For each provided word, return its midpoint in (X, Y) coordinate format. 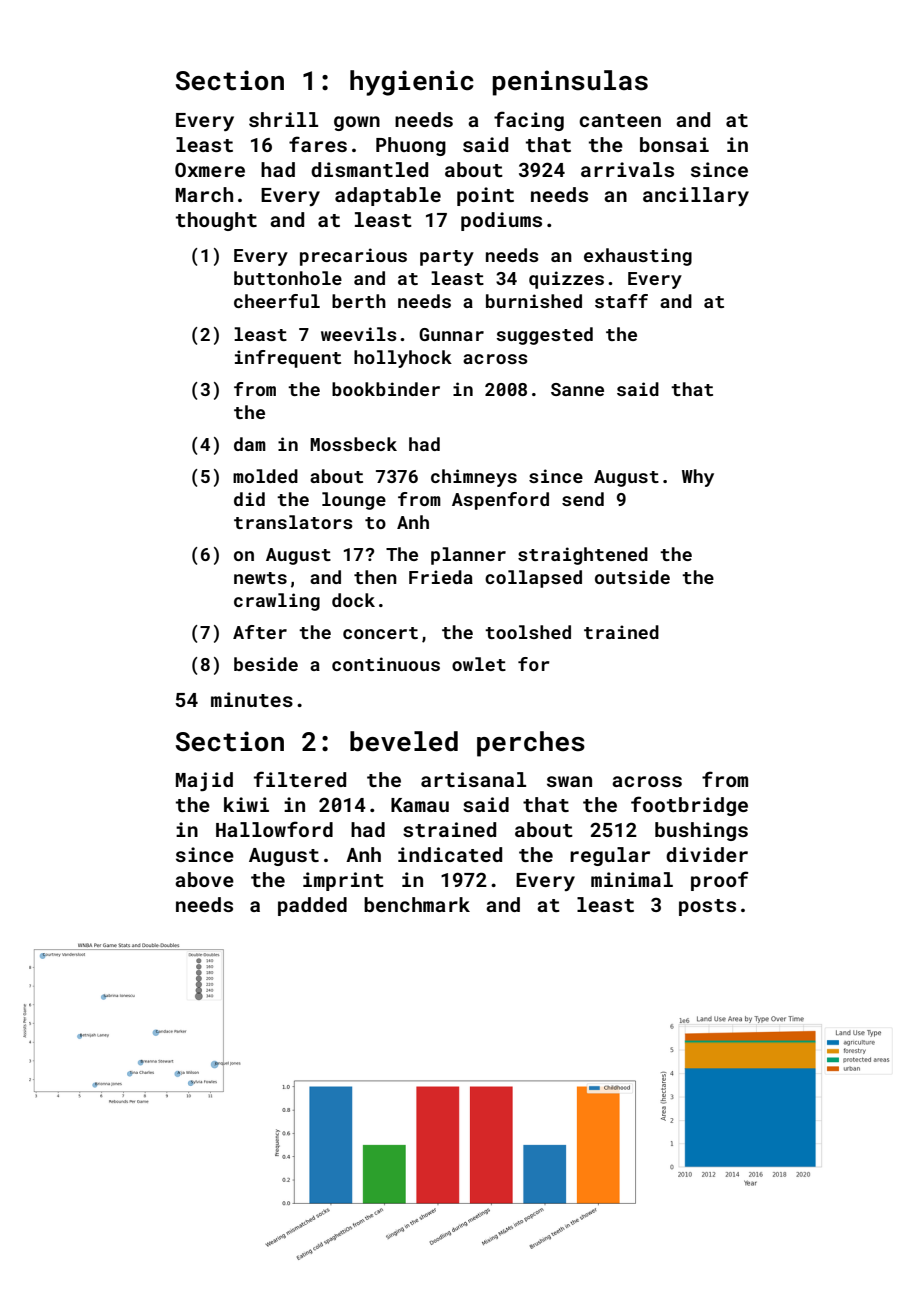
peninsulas (570, 83)
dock (353, 600)
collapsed (533, 579)
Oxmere (210, 169)
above (204, 879)
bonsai (674, 144)
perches (531, 744)
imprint (343, 881)
